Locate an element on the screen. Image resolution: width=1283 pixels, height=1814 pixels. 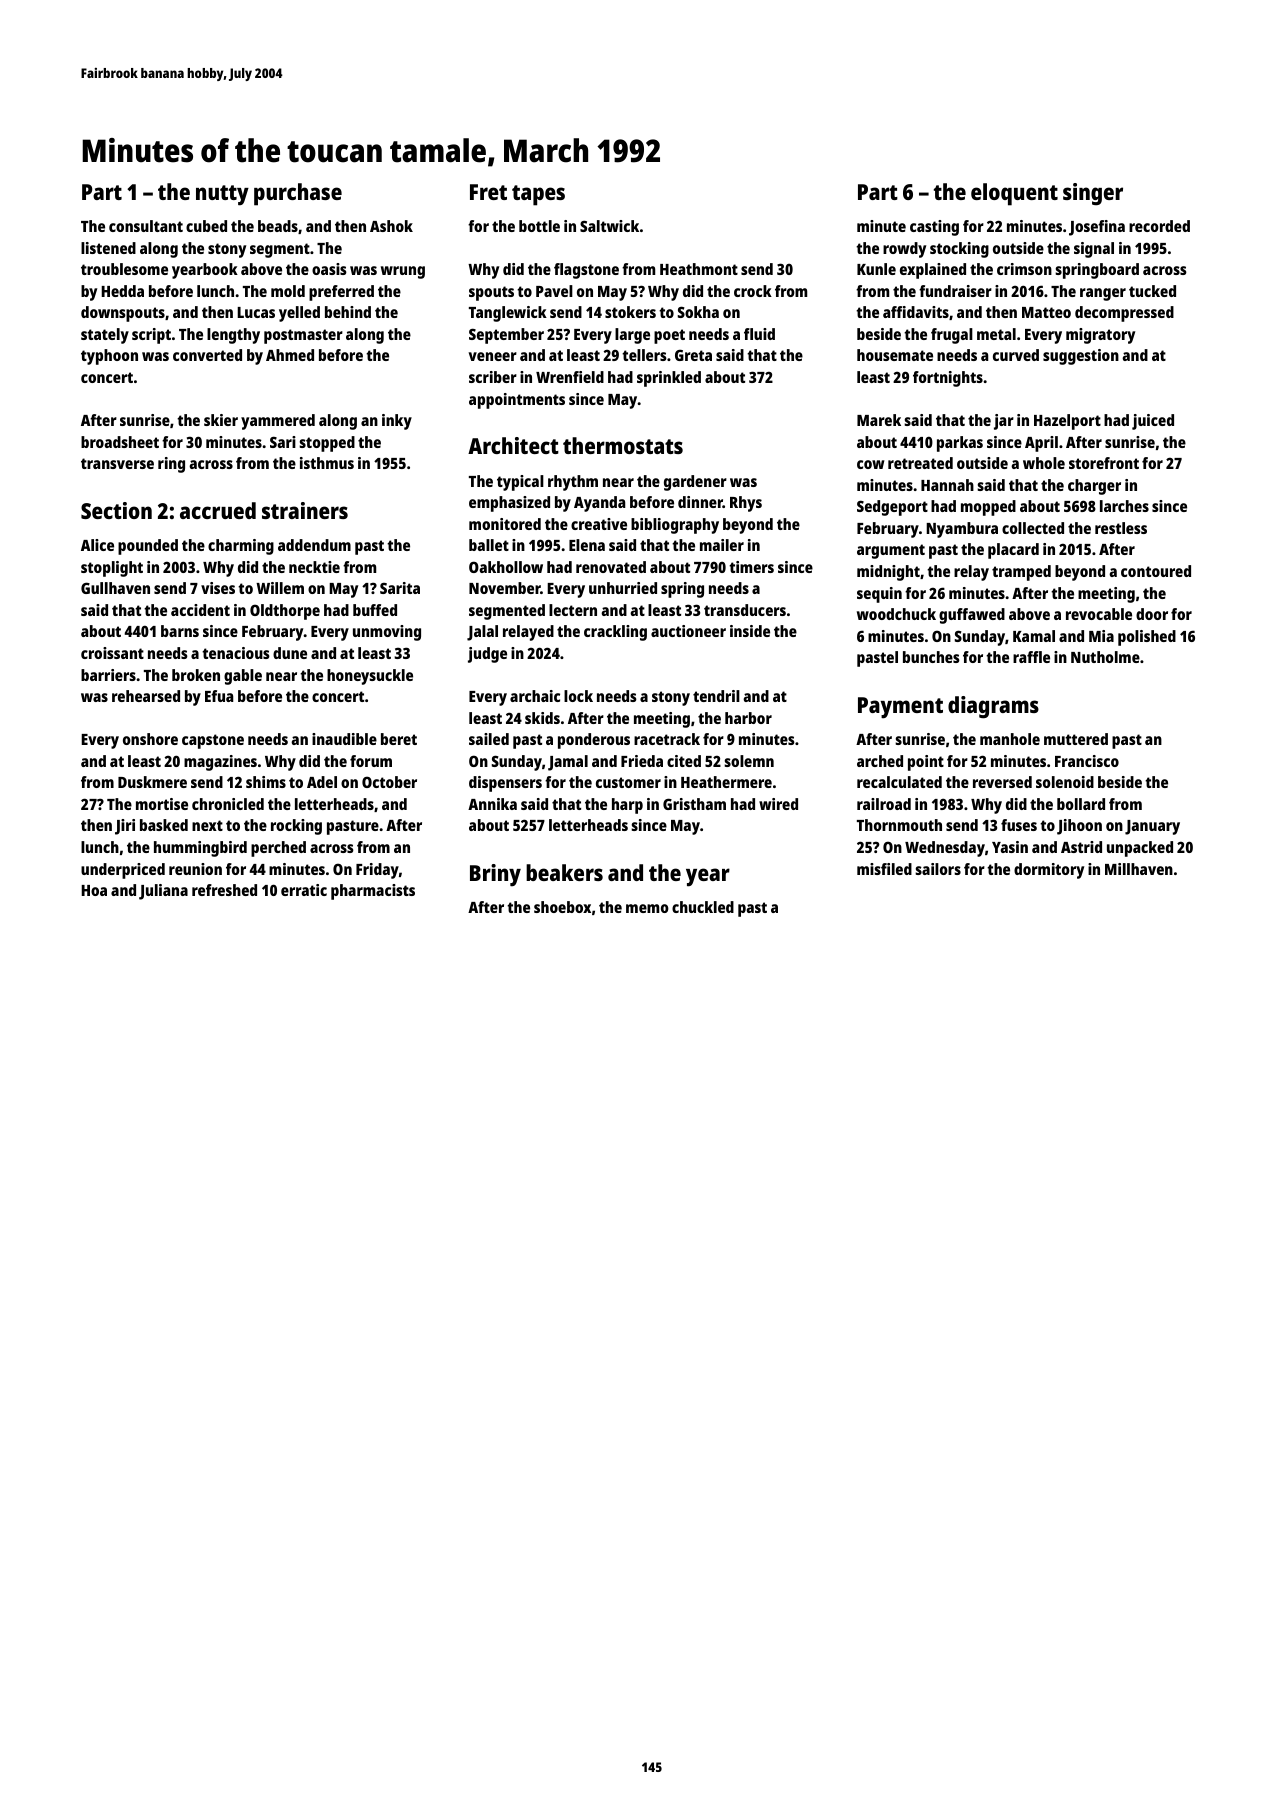
Matteo is located at coordinates (1046, 312).
